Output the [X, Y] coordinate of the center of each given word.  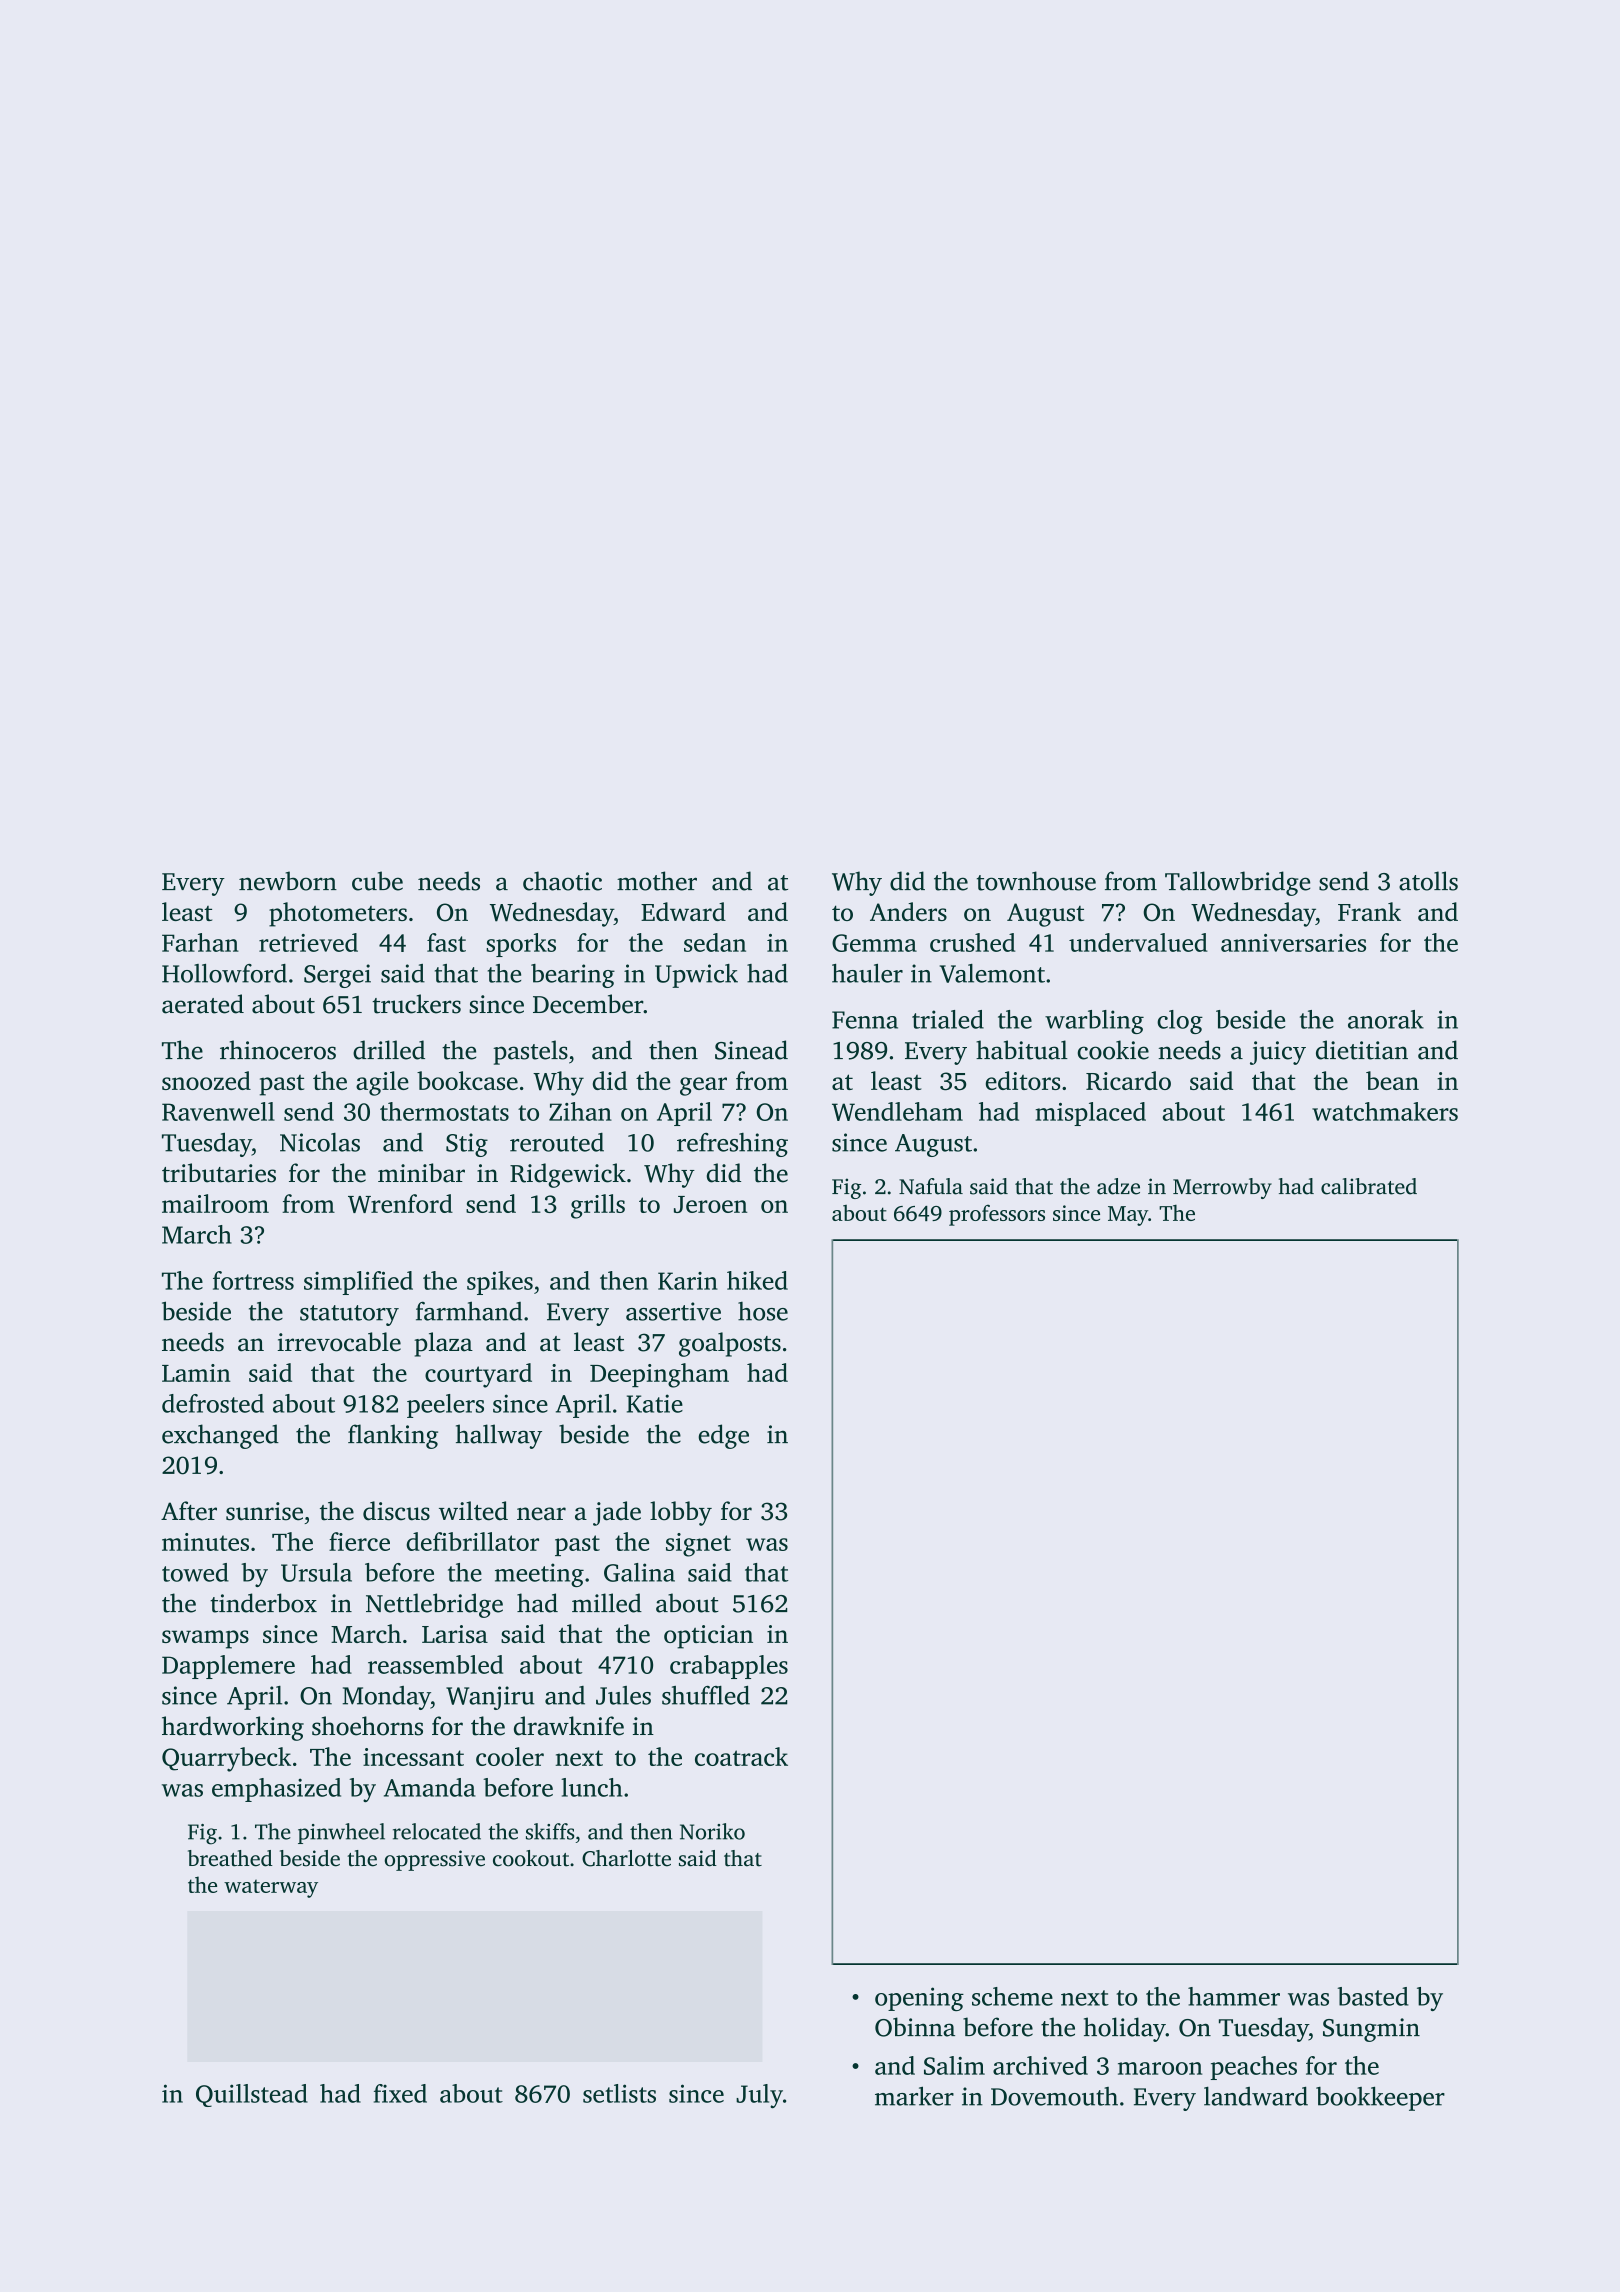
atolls [1428, 881]
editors [1023, 1080]
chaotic [562, 881]
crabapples [729, 1667]
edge [723, 1436]
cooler [510, 1756]
